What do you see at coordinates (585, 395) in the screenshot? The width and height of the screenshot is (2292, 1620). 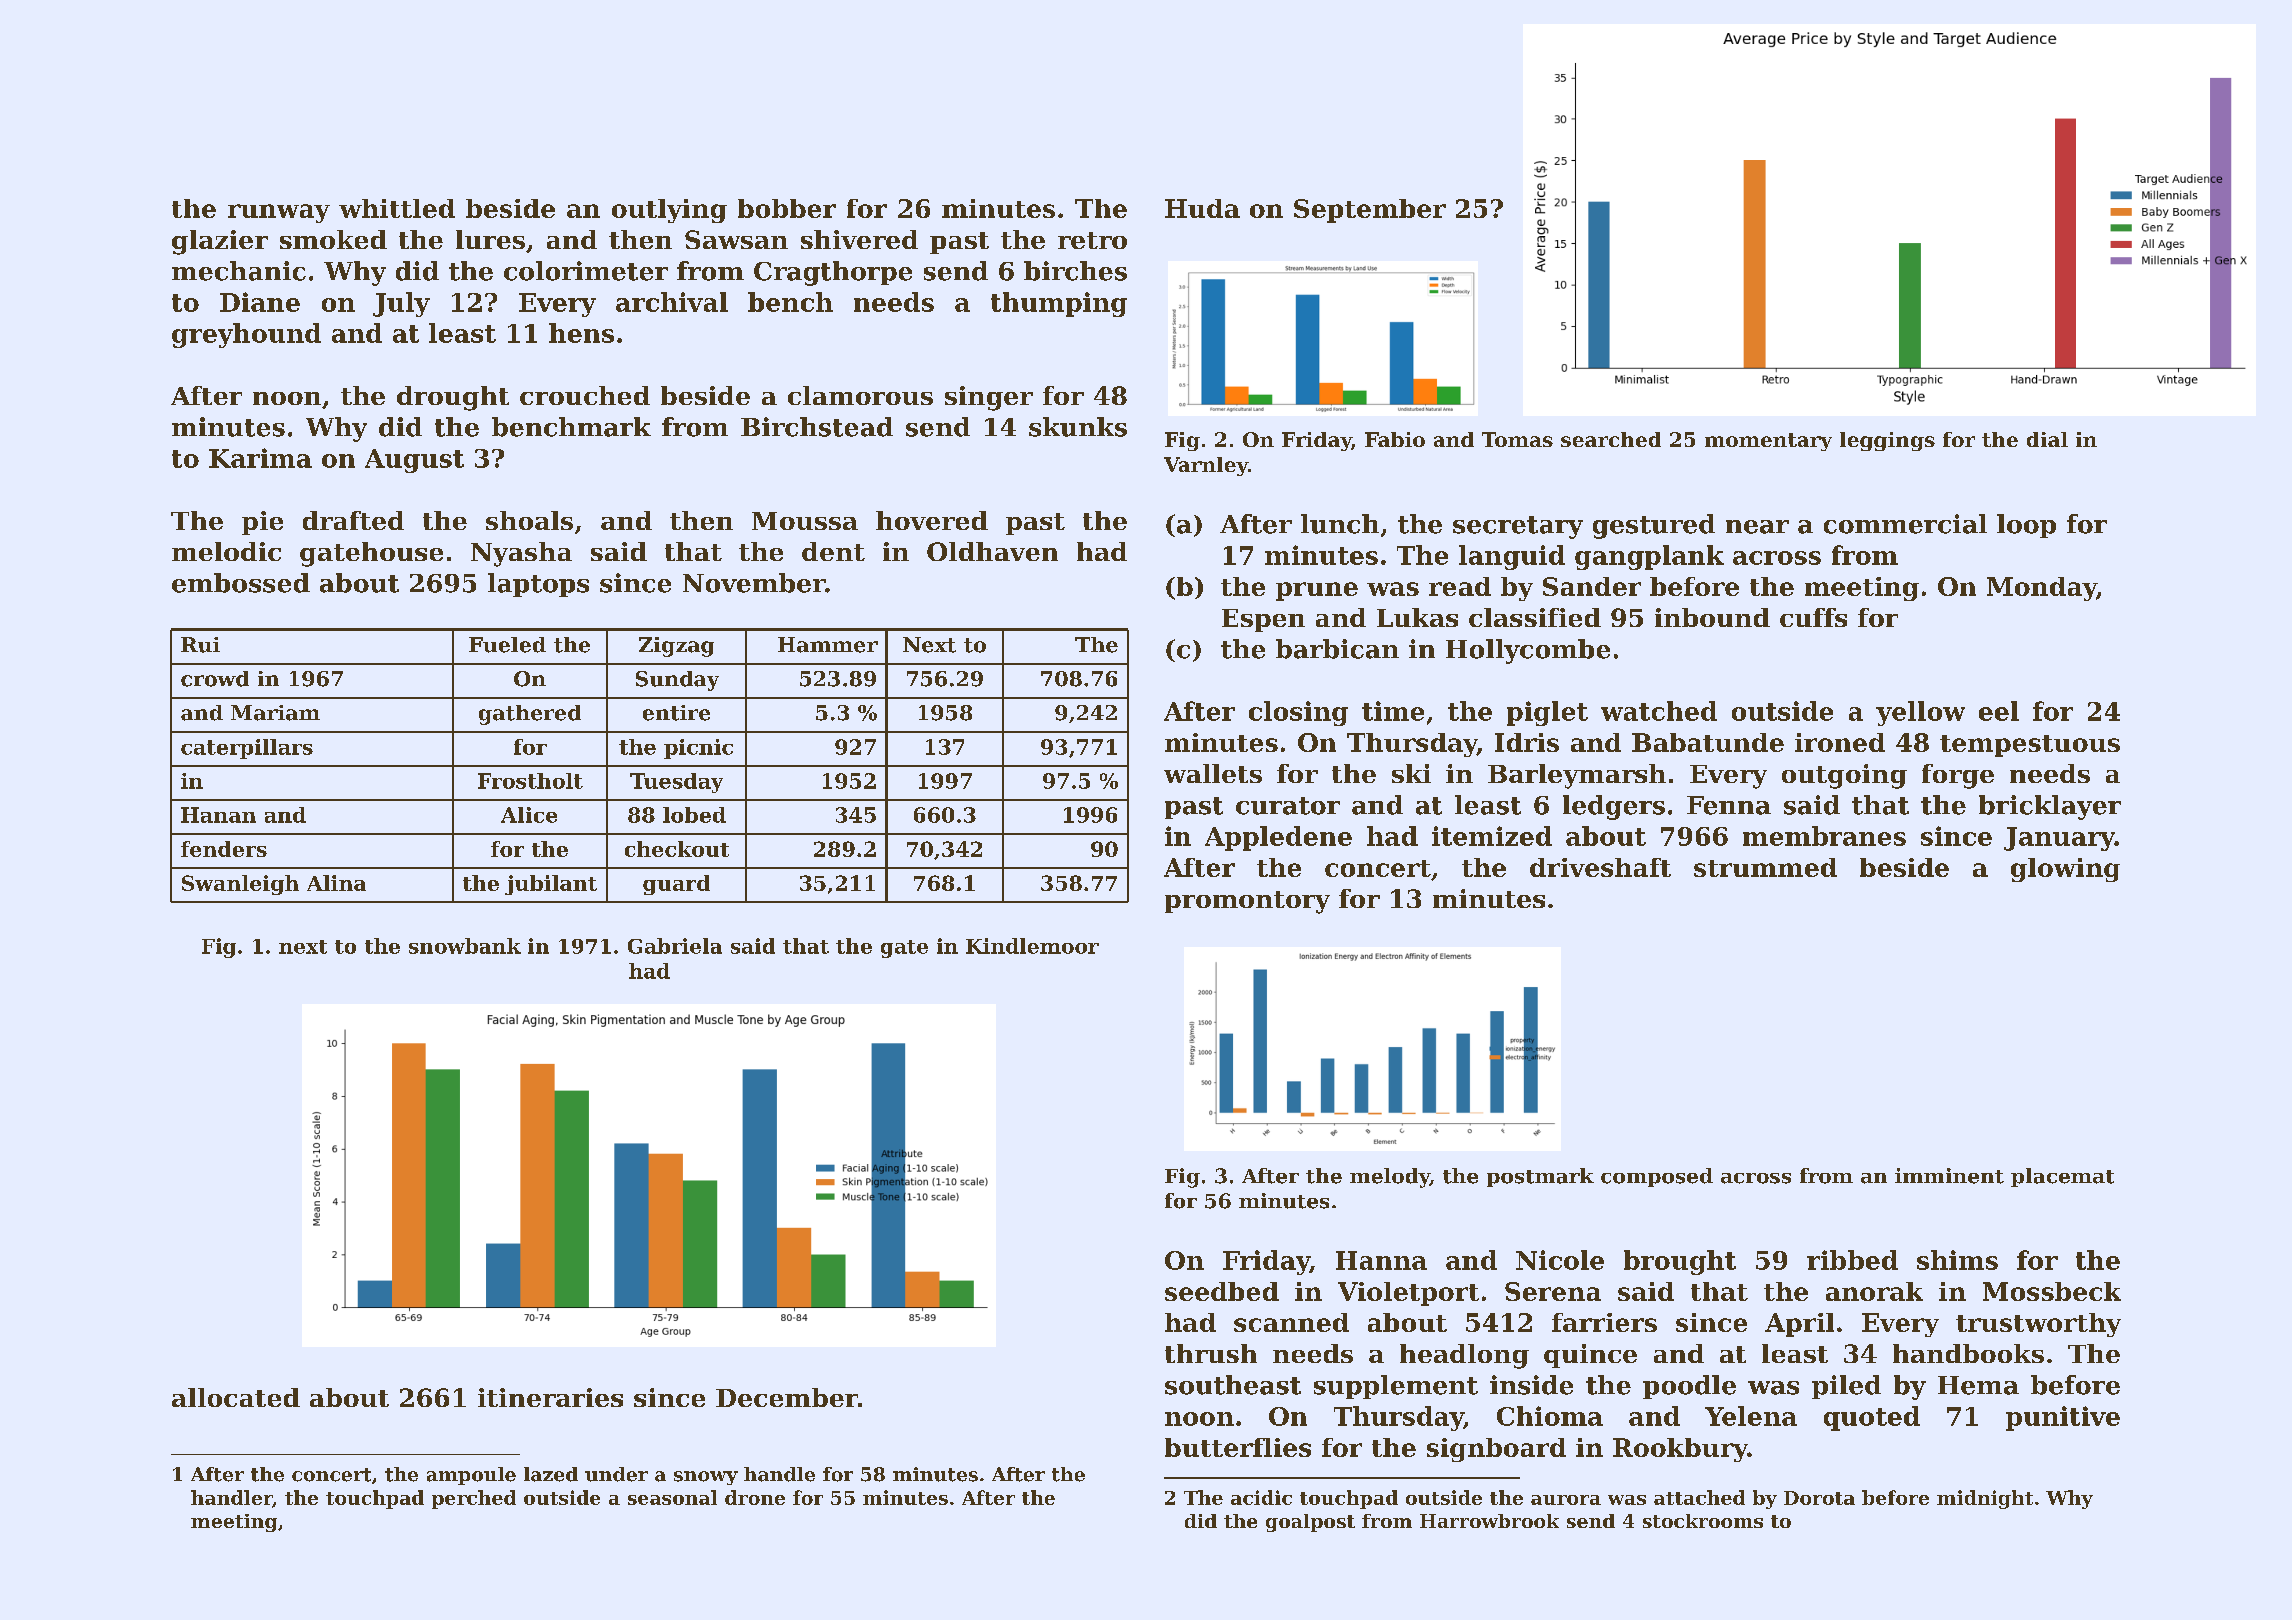 I see `crouched` at bounding box center [585, 395].
